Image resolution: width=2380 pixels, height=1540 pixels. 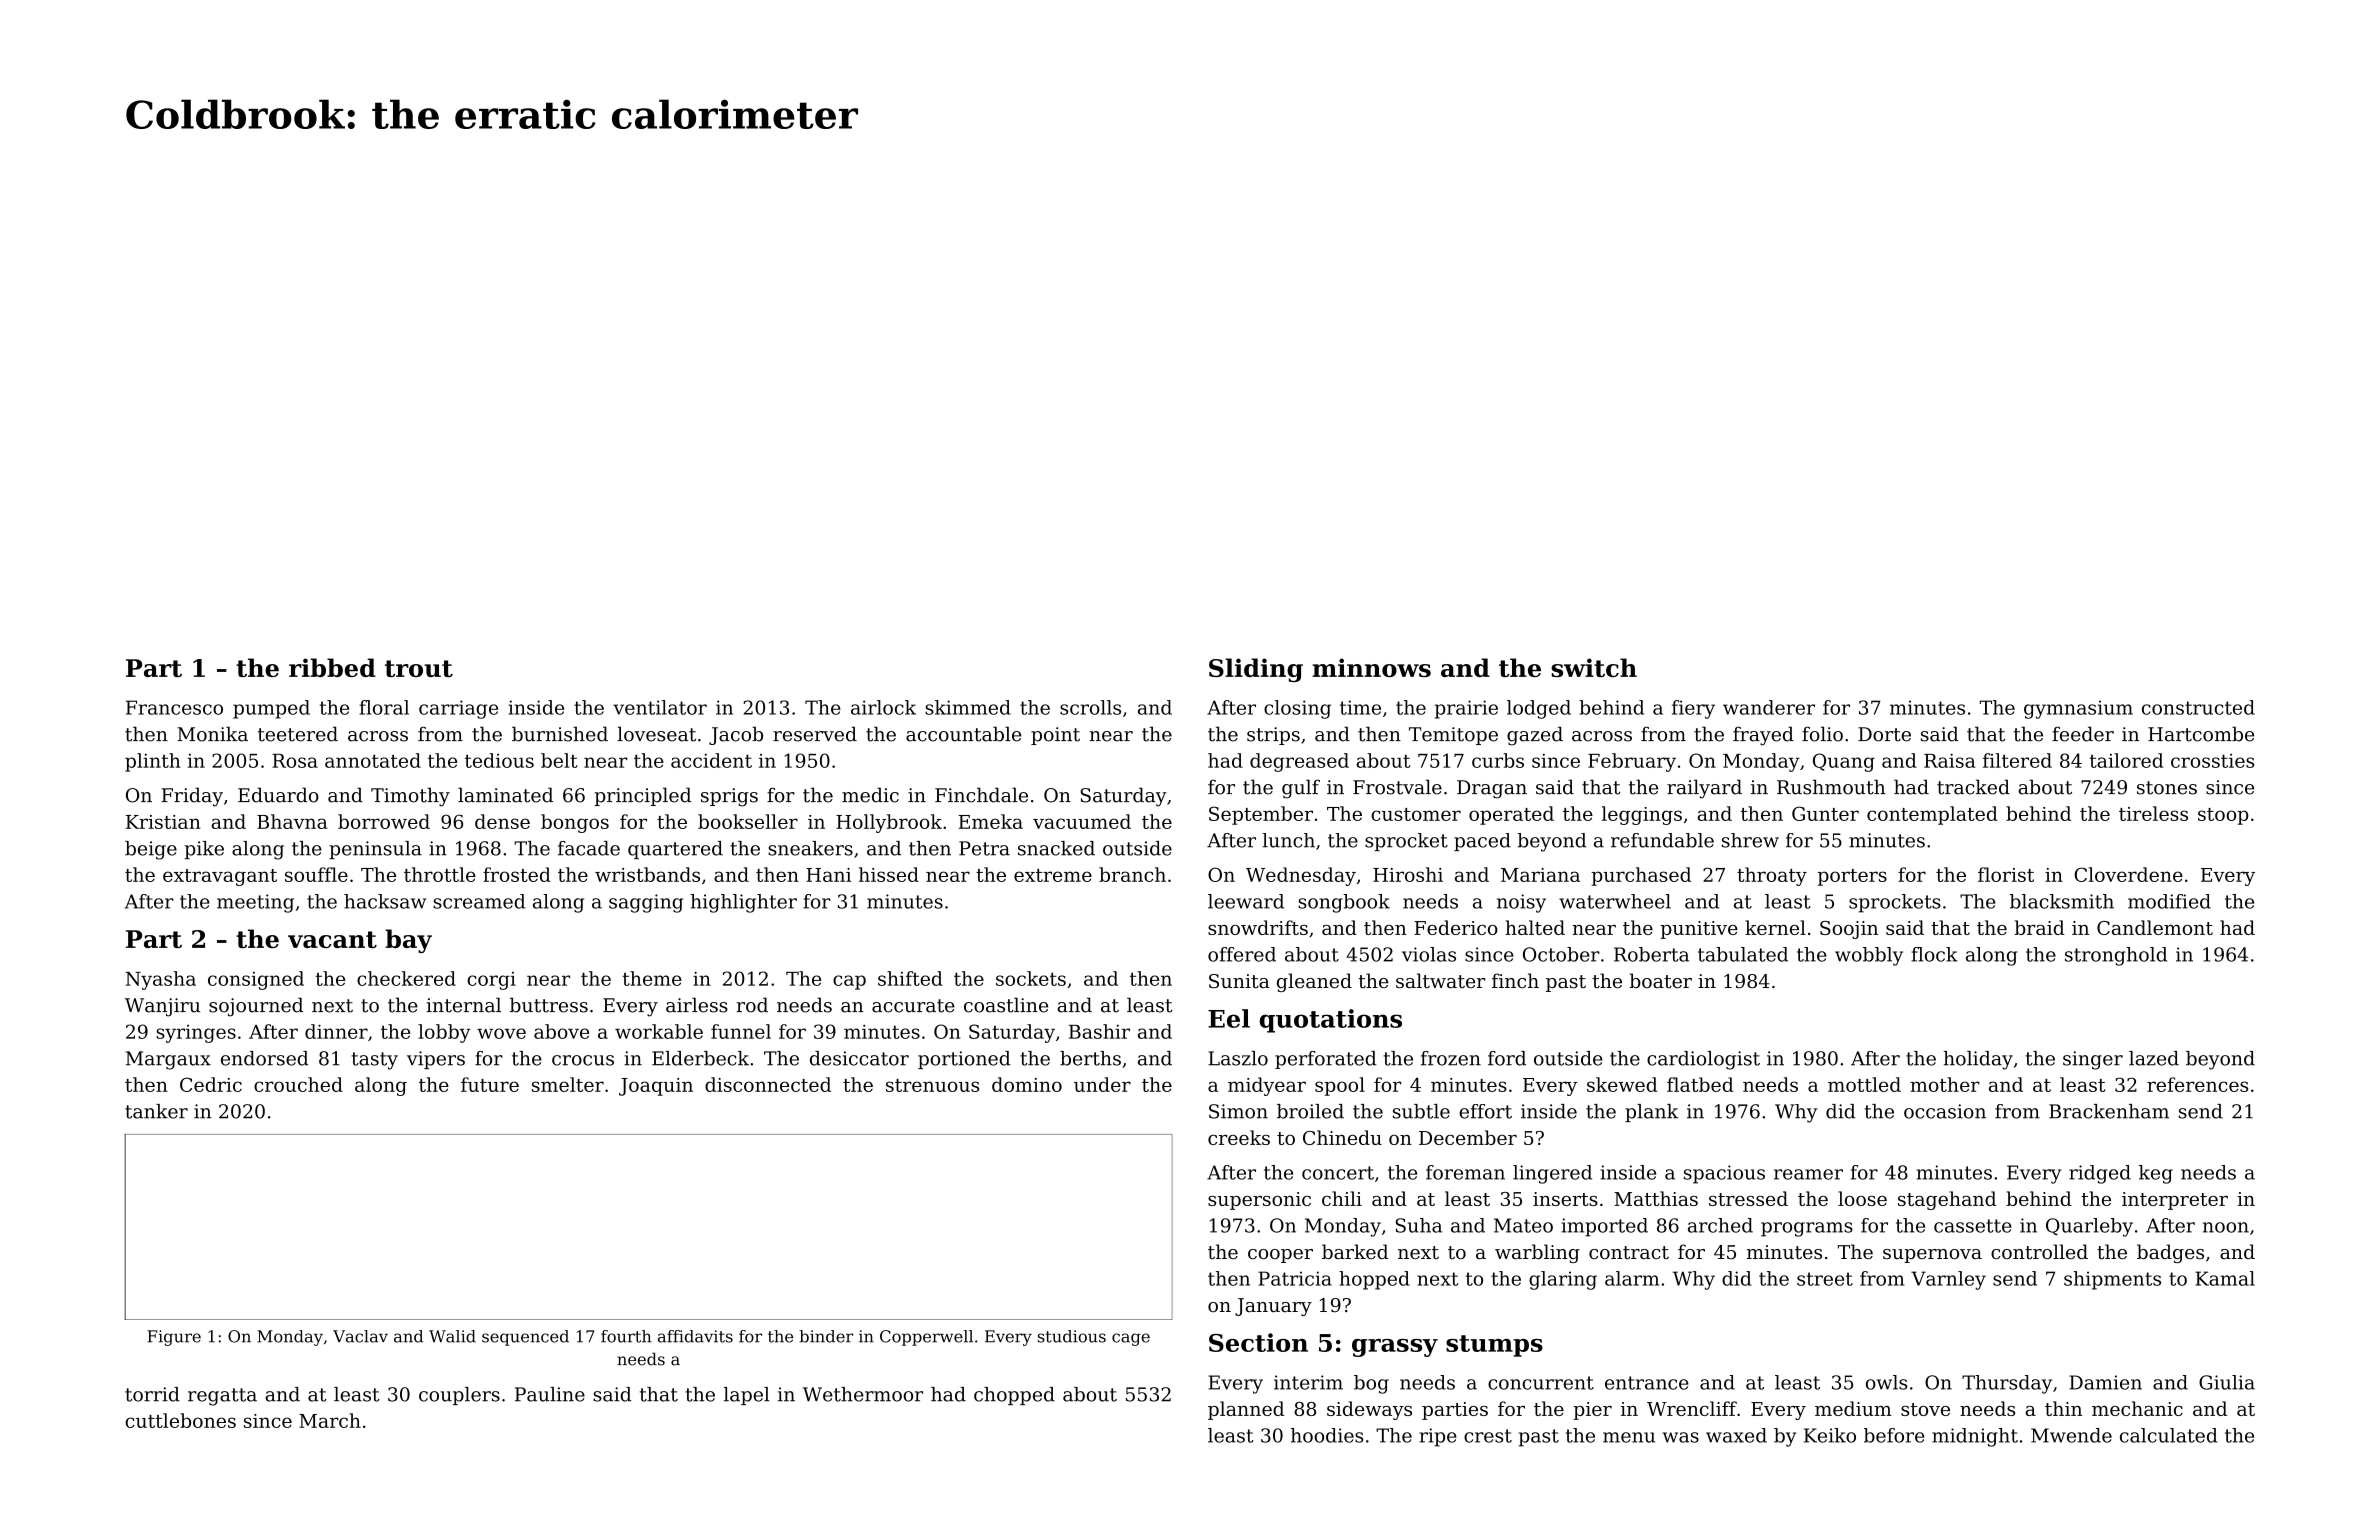 I want to click on supersonic, so click(x=1259, y=1201).
